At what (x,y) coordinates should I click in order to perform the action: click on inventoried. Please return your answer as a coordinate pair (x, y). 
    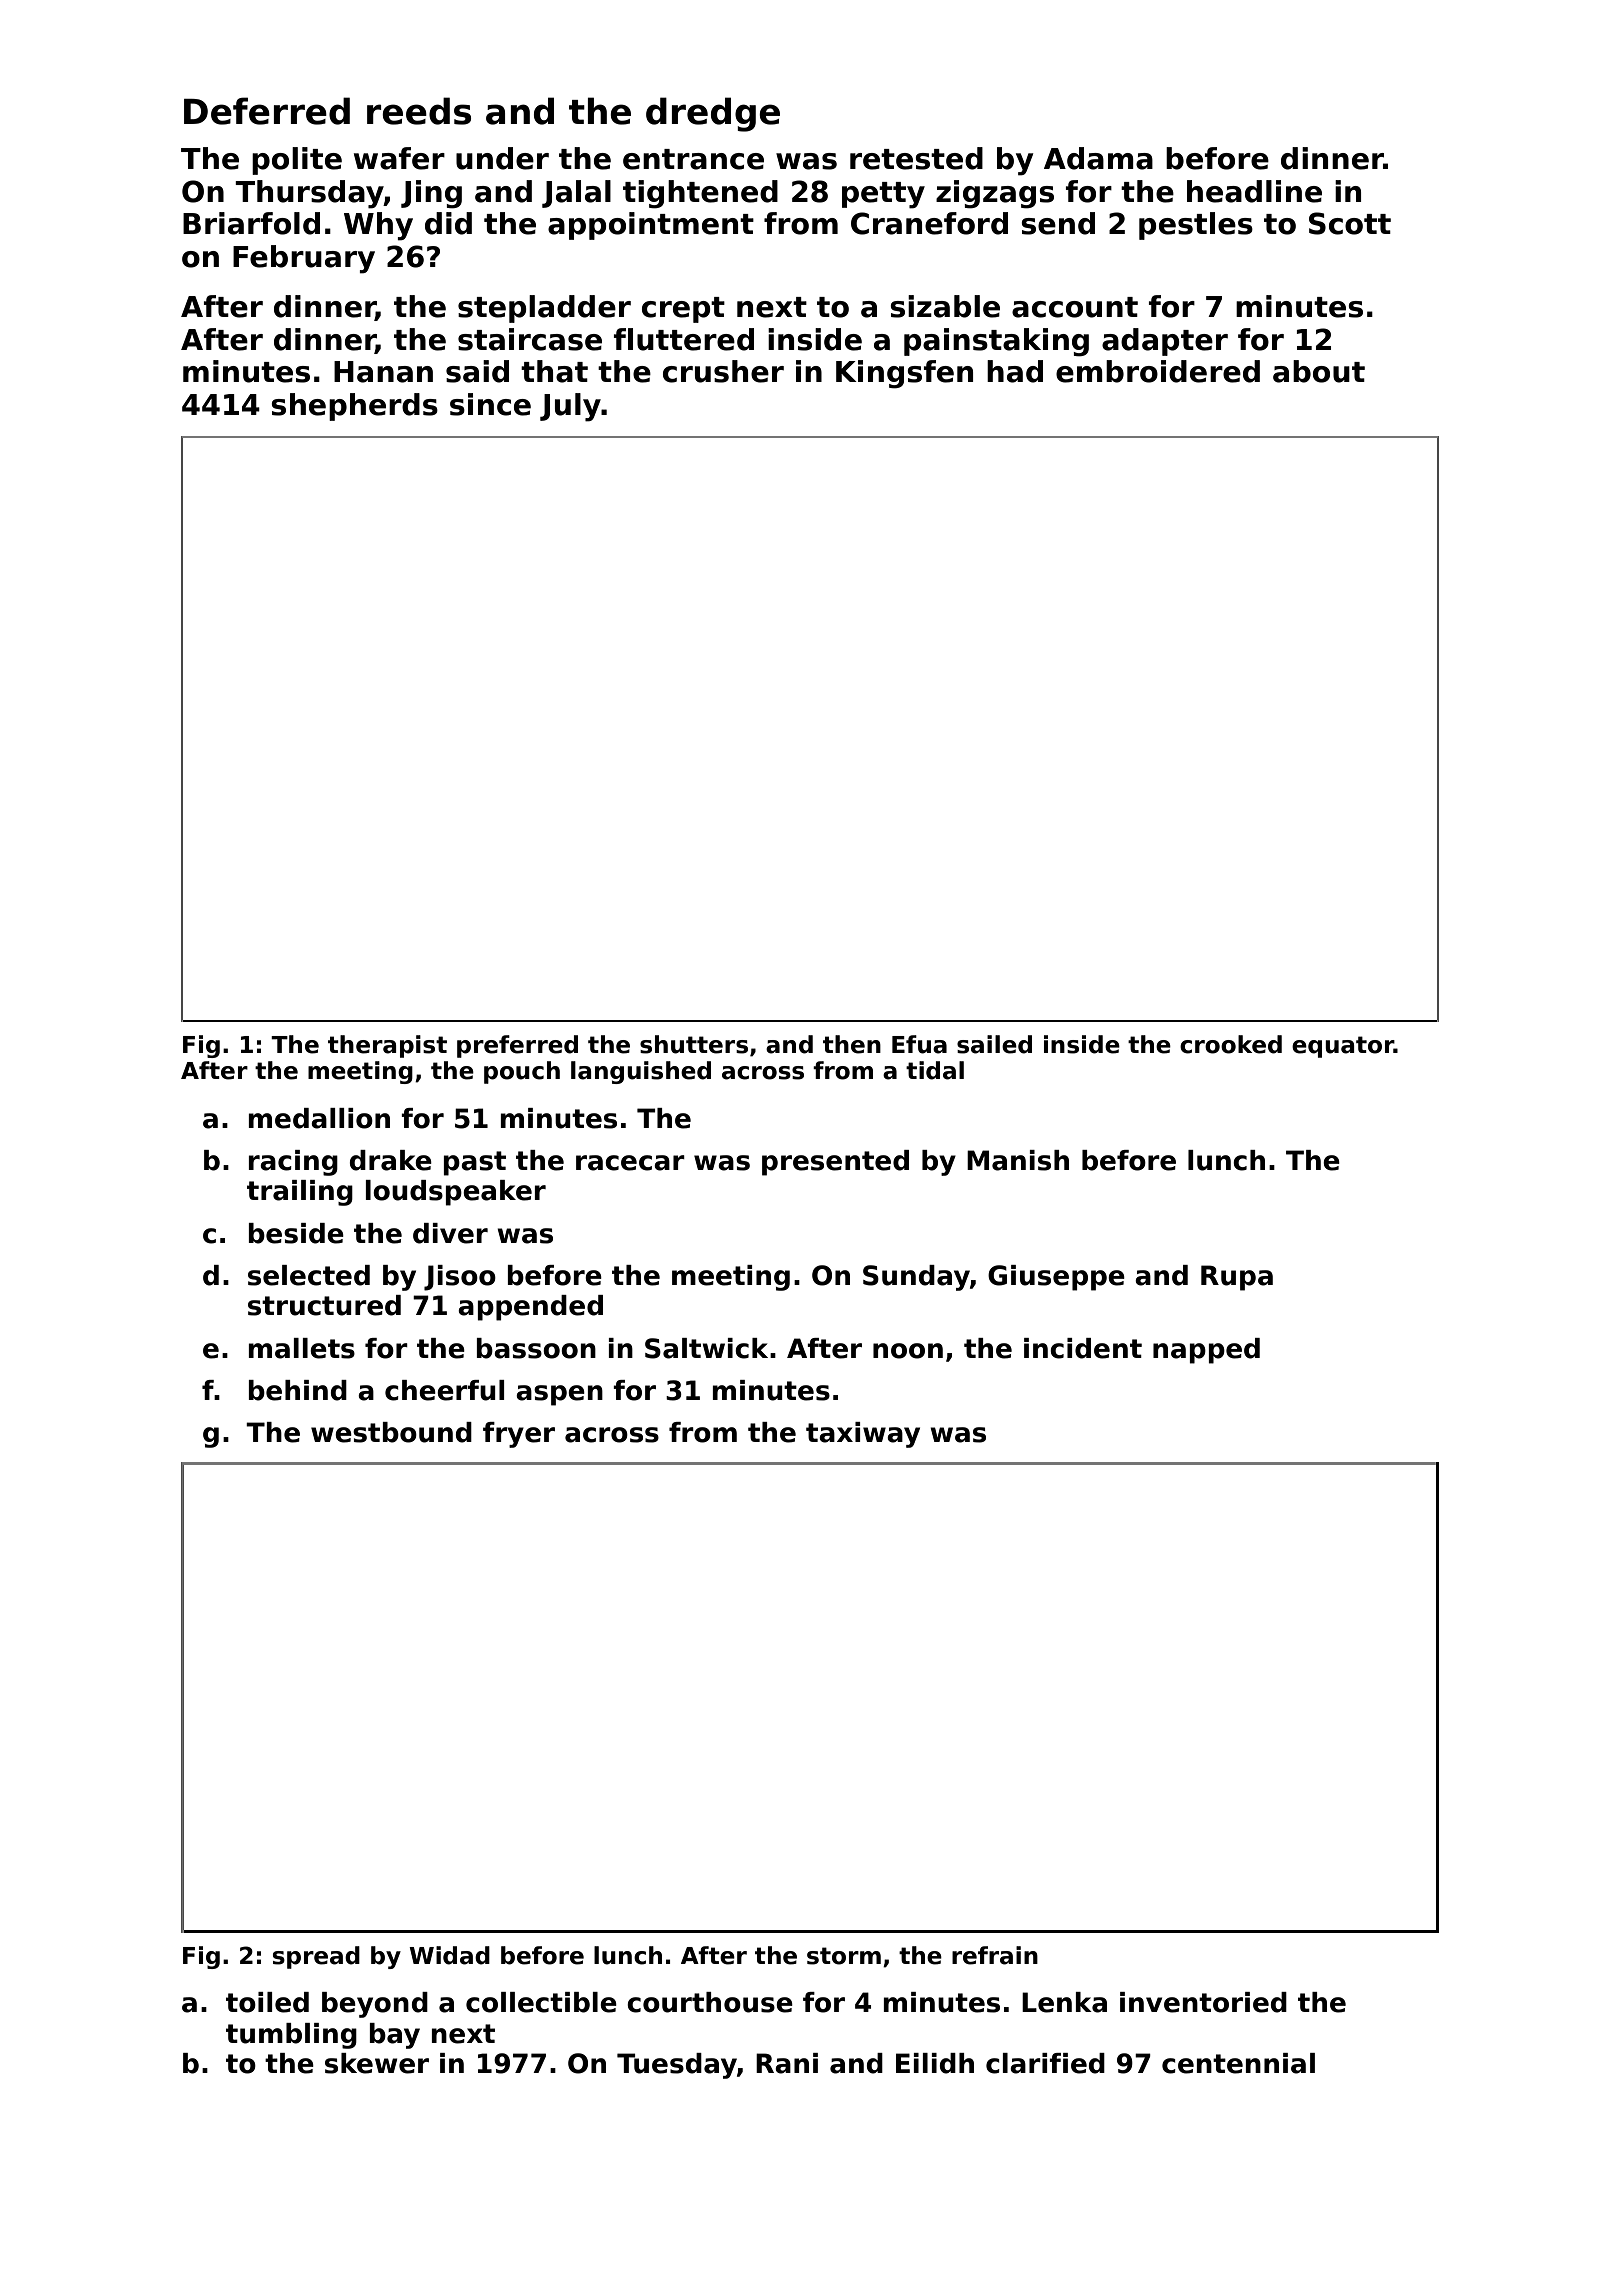
    Looking at the image, I should click on (1203, 2002).
